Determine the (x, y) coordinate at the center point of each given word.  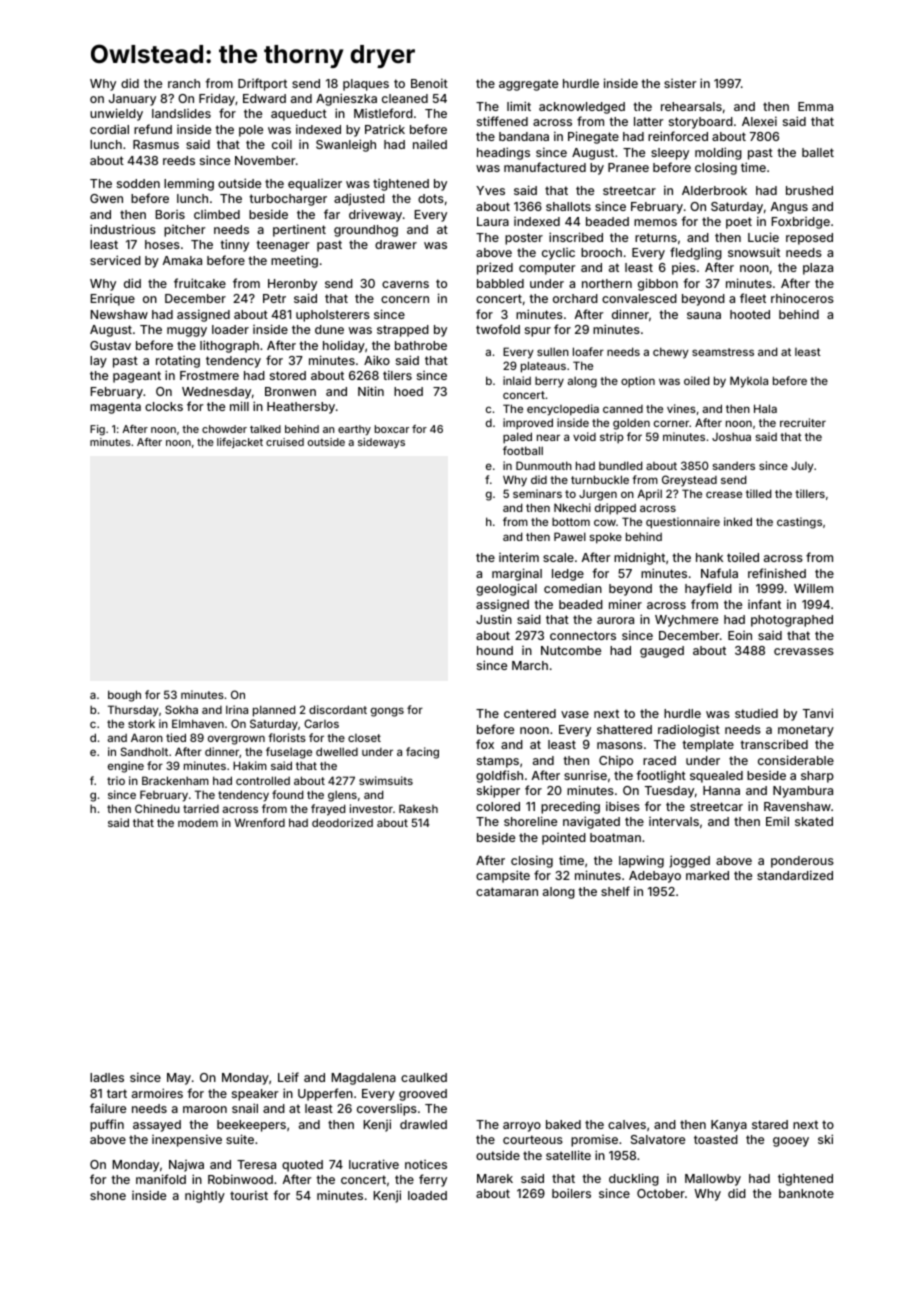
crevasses (804, 651)
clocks (164, 406)
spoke (606, 538)
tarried (201, 808)
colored (498, 806)
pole (251, 131)
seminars (537, 493)
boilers (571, 1193)
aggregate (528, 85)
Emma (815, 106)
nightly (205, 1196)
